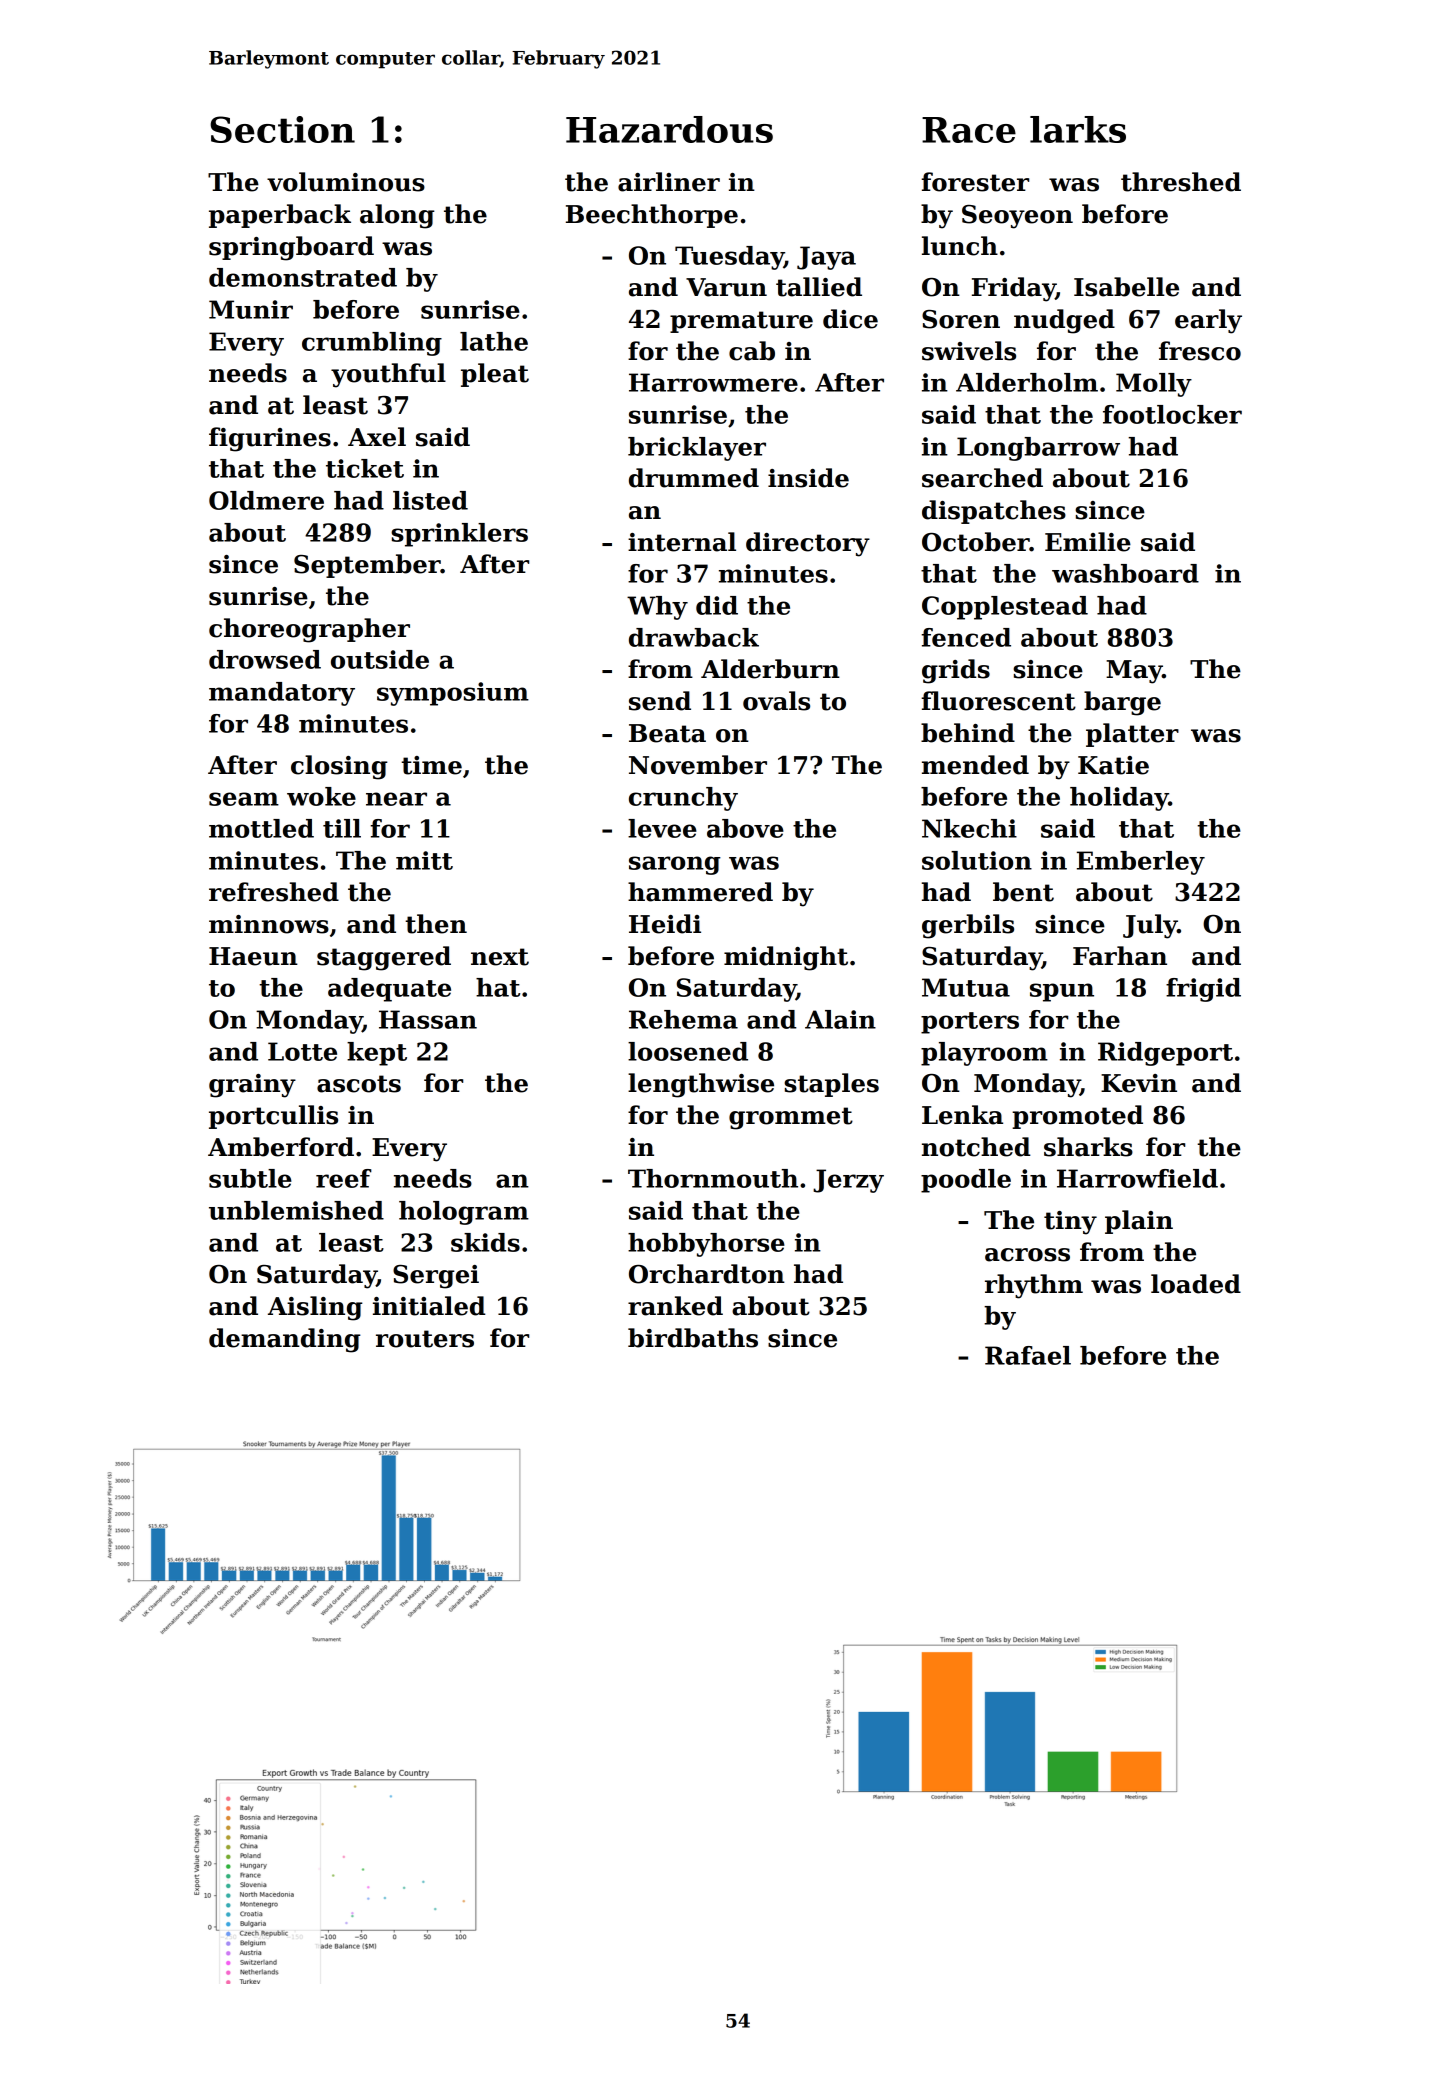 The height and width of the screenshot is (2100, 1450). Describe the element at coordinates (280, 216) in the screenshot. I see `paperback` at that location.
